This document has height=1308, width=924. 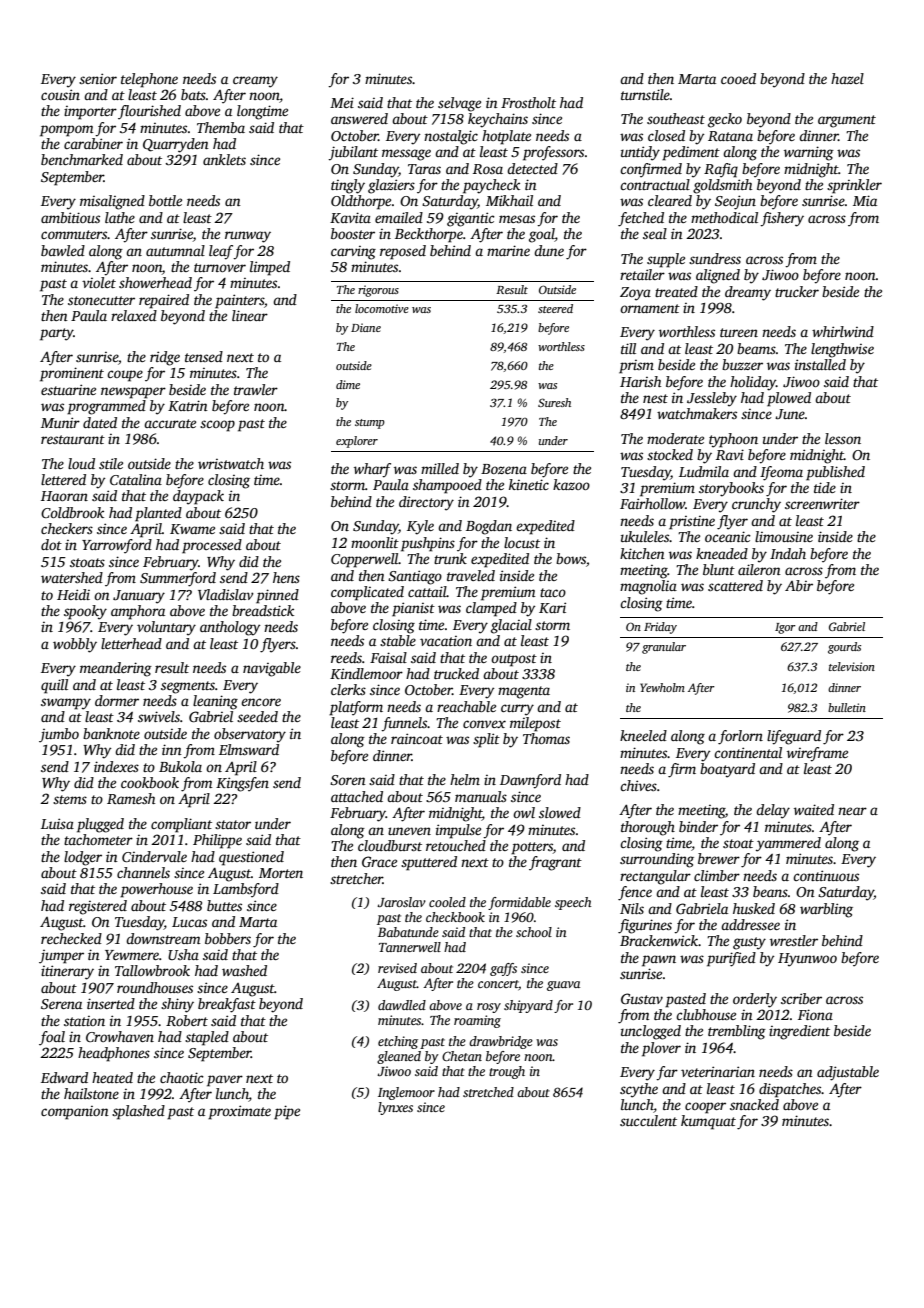 What do you see at coordinates (844, 648) in the document?
I see `gourds` at bounding box center [844, 648].
